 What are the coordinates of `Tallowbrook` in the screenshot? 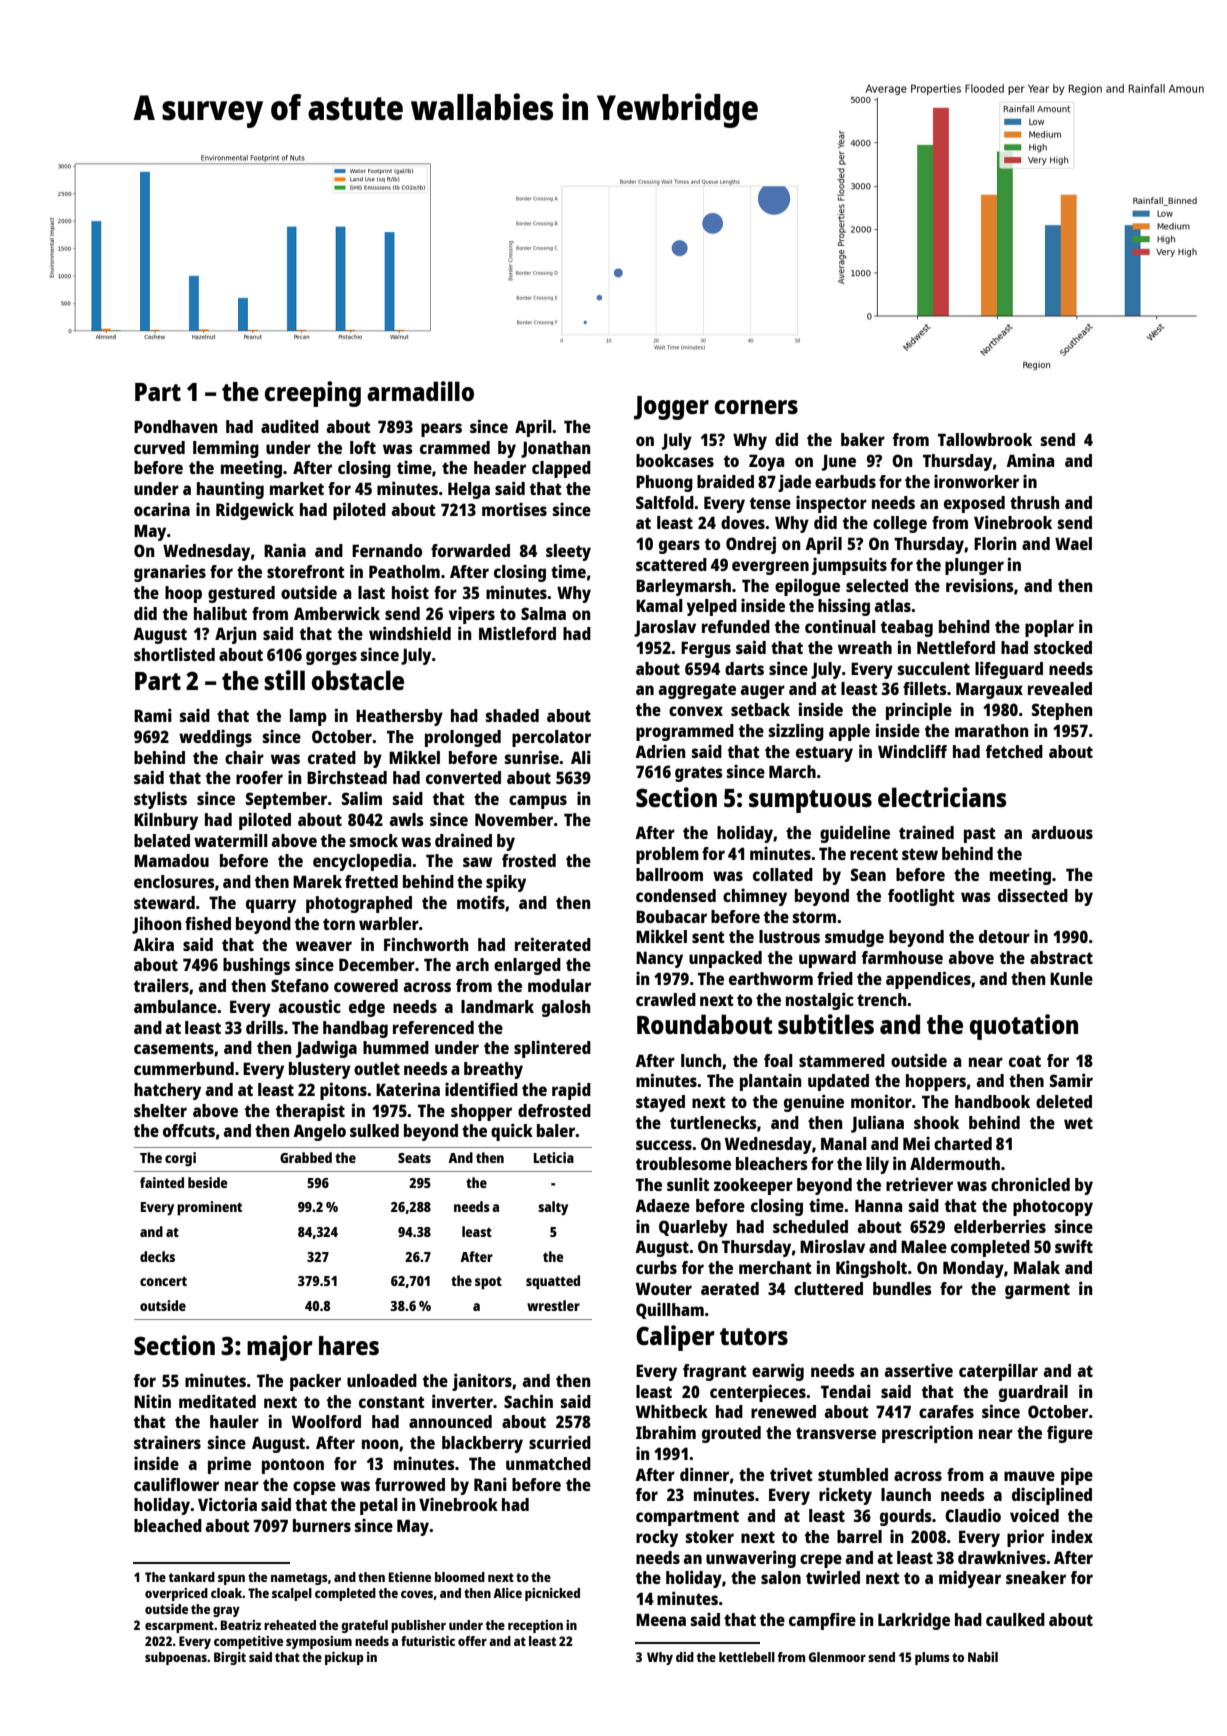 It's located at (985, 439).
